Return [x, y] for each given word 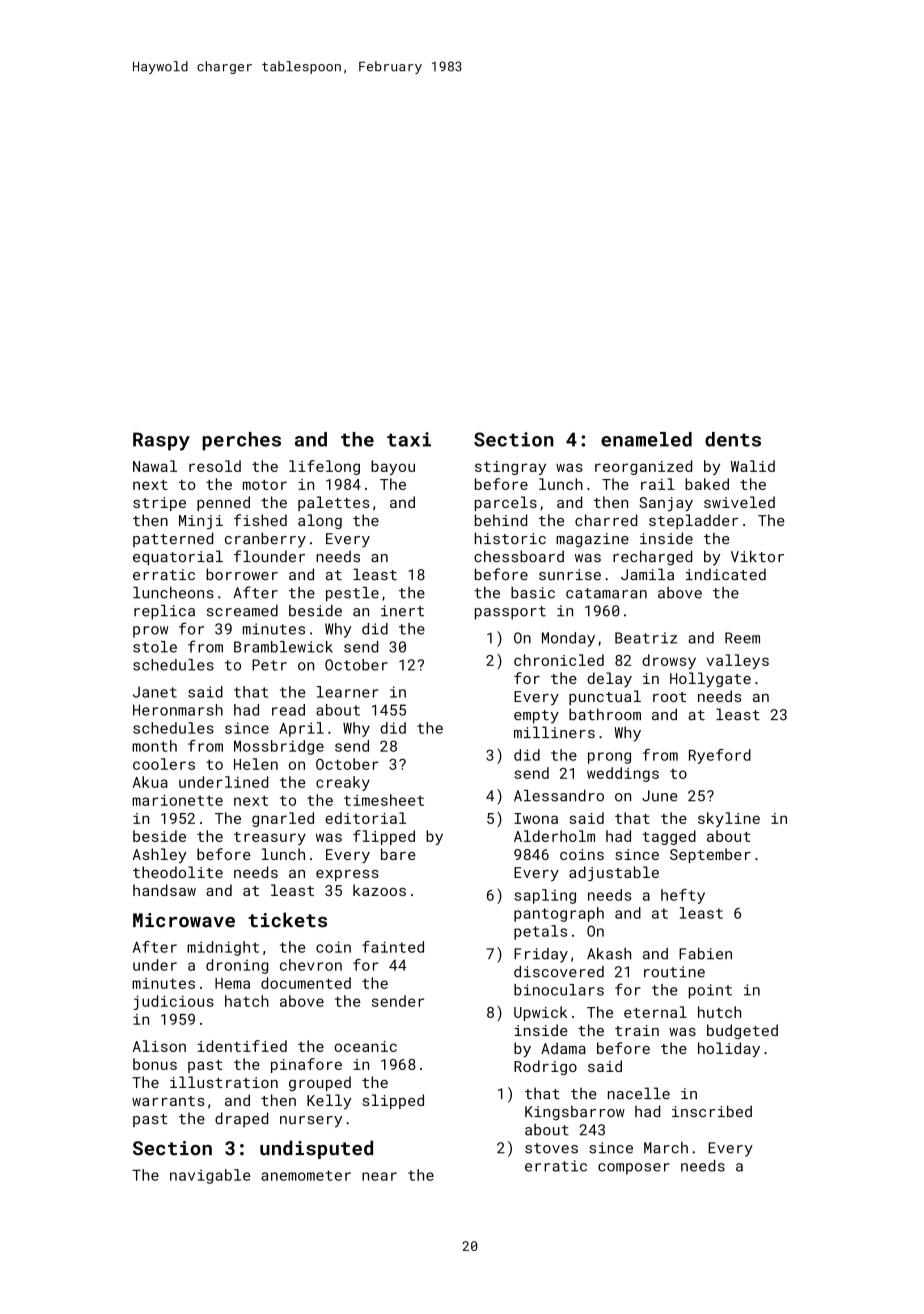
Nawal [155, 466]
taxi [409, 439]
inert [402, 611]
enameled [646, 439]
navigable [210, 1176]
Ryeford [720, 756]
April [301, 729]
